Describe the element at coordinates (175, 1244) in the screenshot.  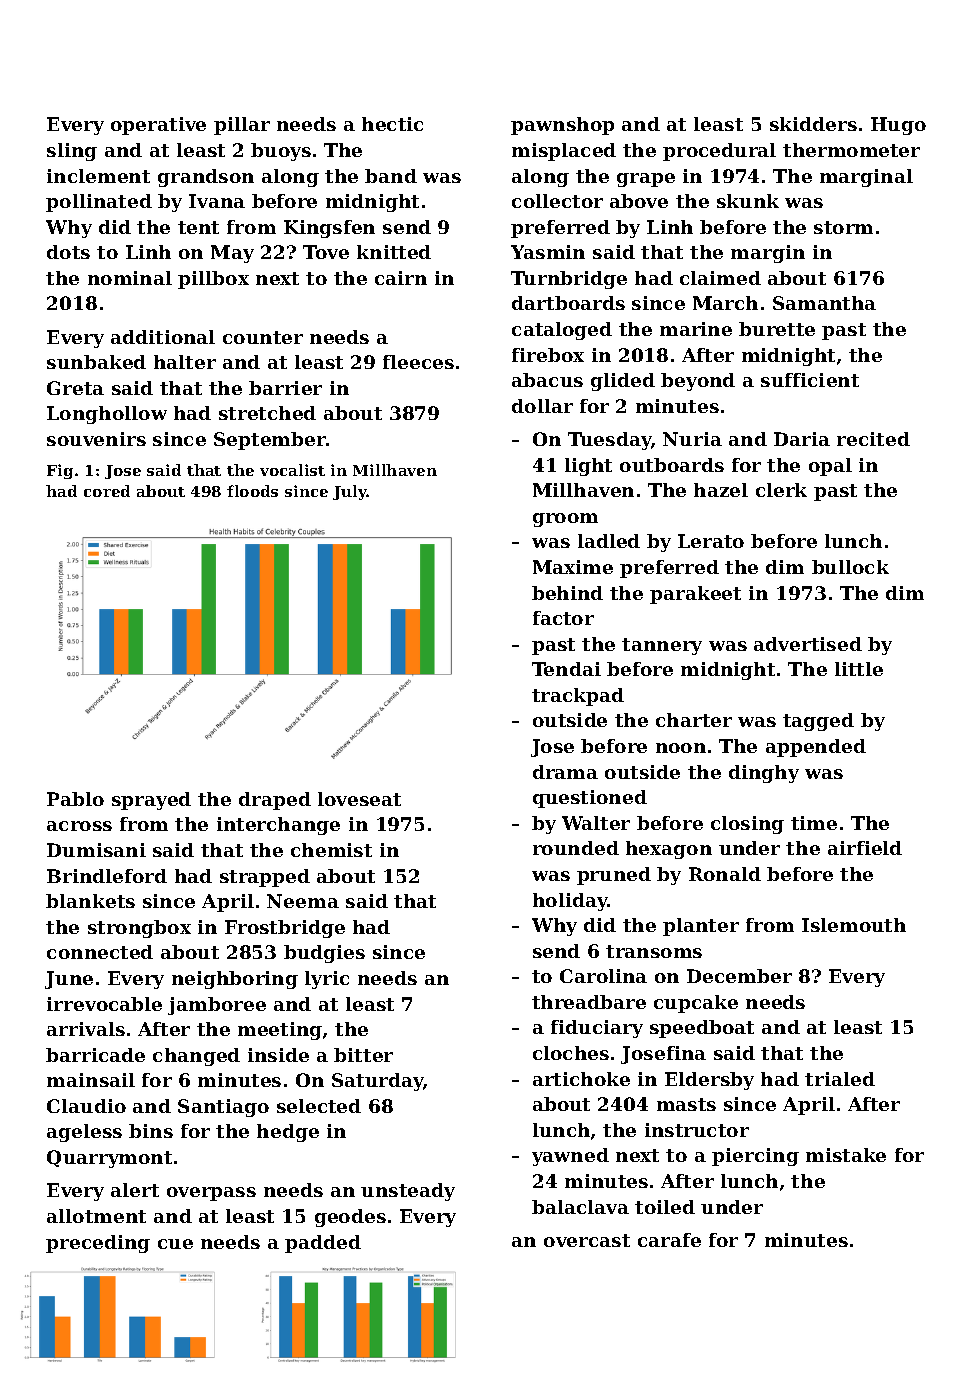
I see `cue` at that location.
